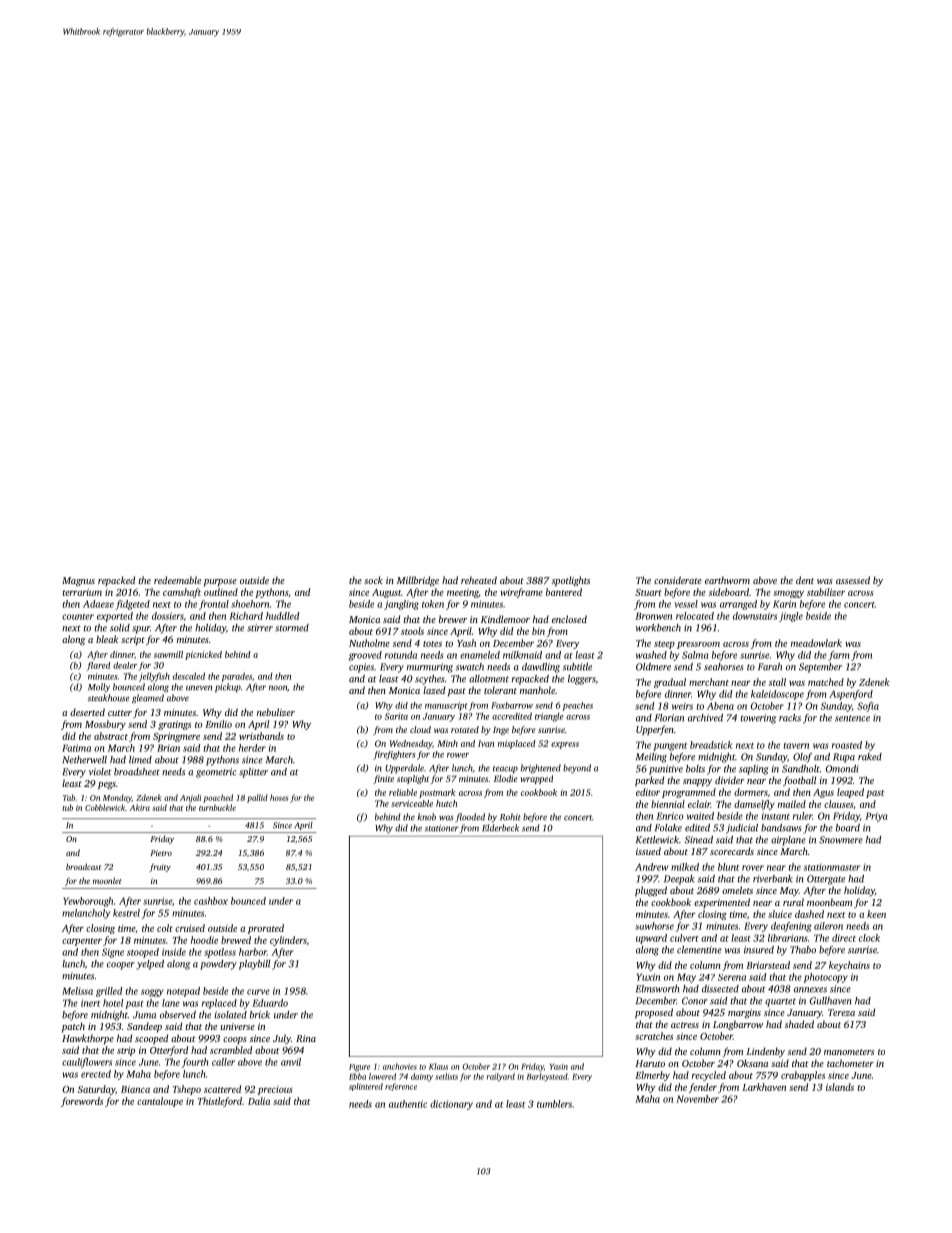 The height and width of the screenshot is (1233, 952). What do you see at coordinates (120, 713) in the screenshot?
I see `cutter` at bounding box center [120, 713].
